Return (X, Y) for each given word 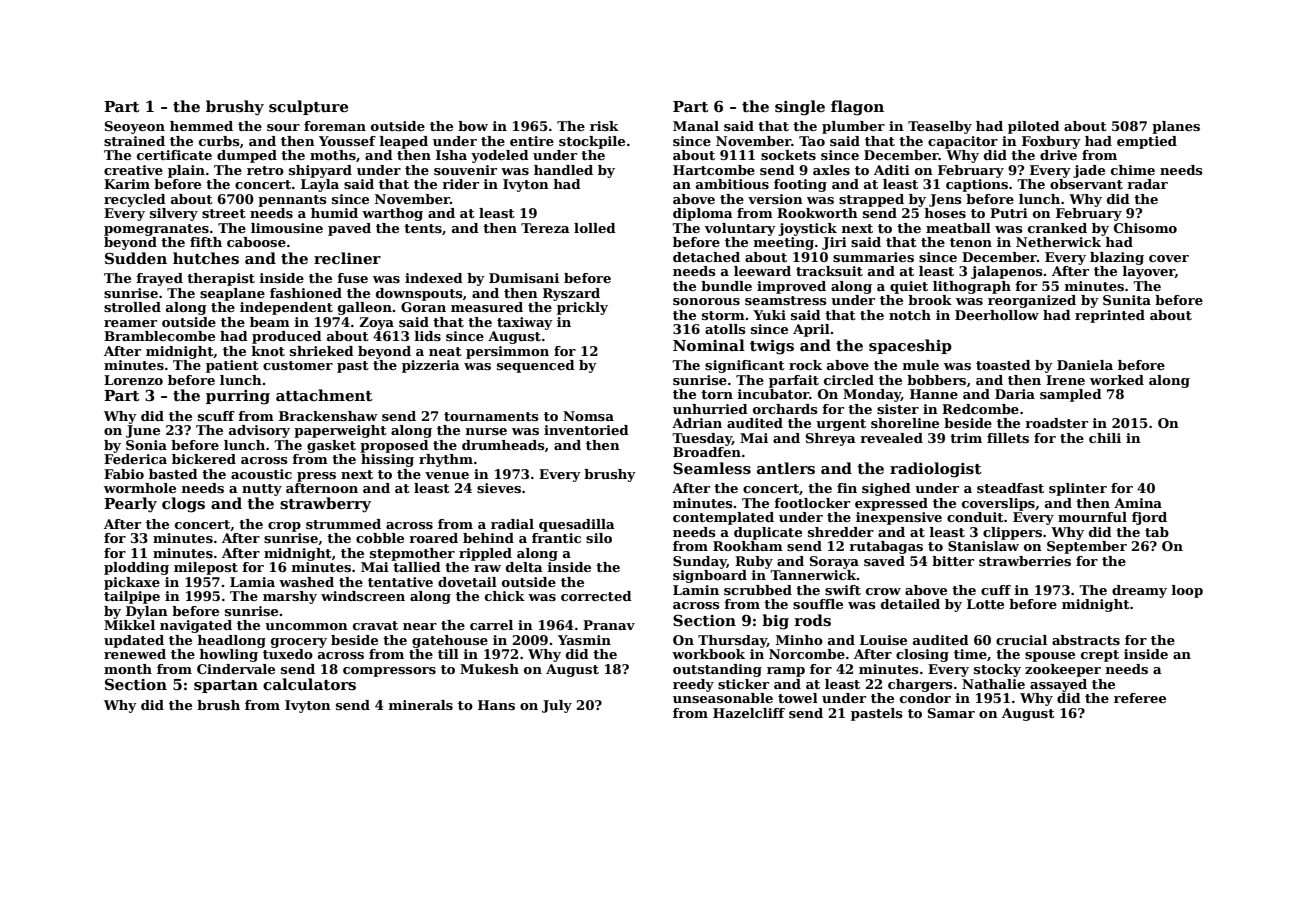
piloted (1034, 127)
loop (1187, 591)
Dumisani (524, 278)
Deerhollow (997, 315)
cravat (375, 625)
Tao (812, 141)
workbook (708, 654)
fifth (206, 242)
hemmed (201, 126)
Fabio (124, 474)
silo (599, 538)
